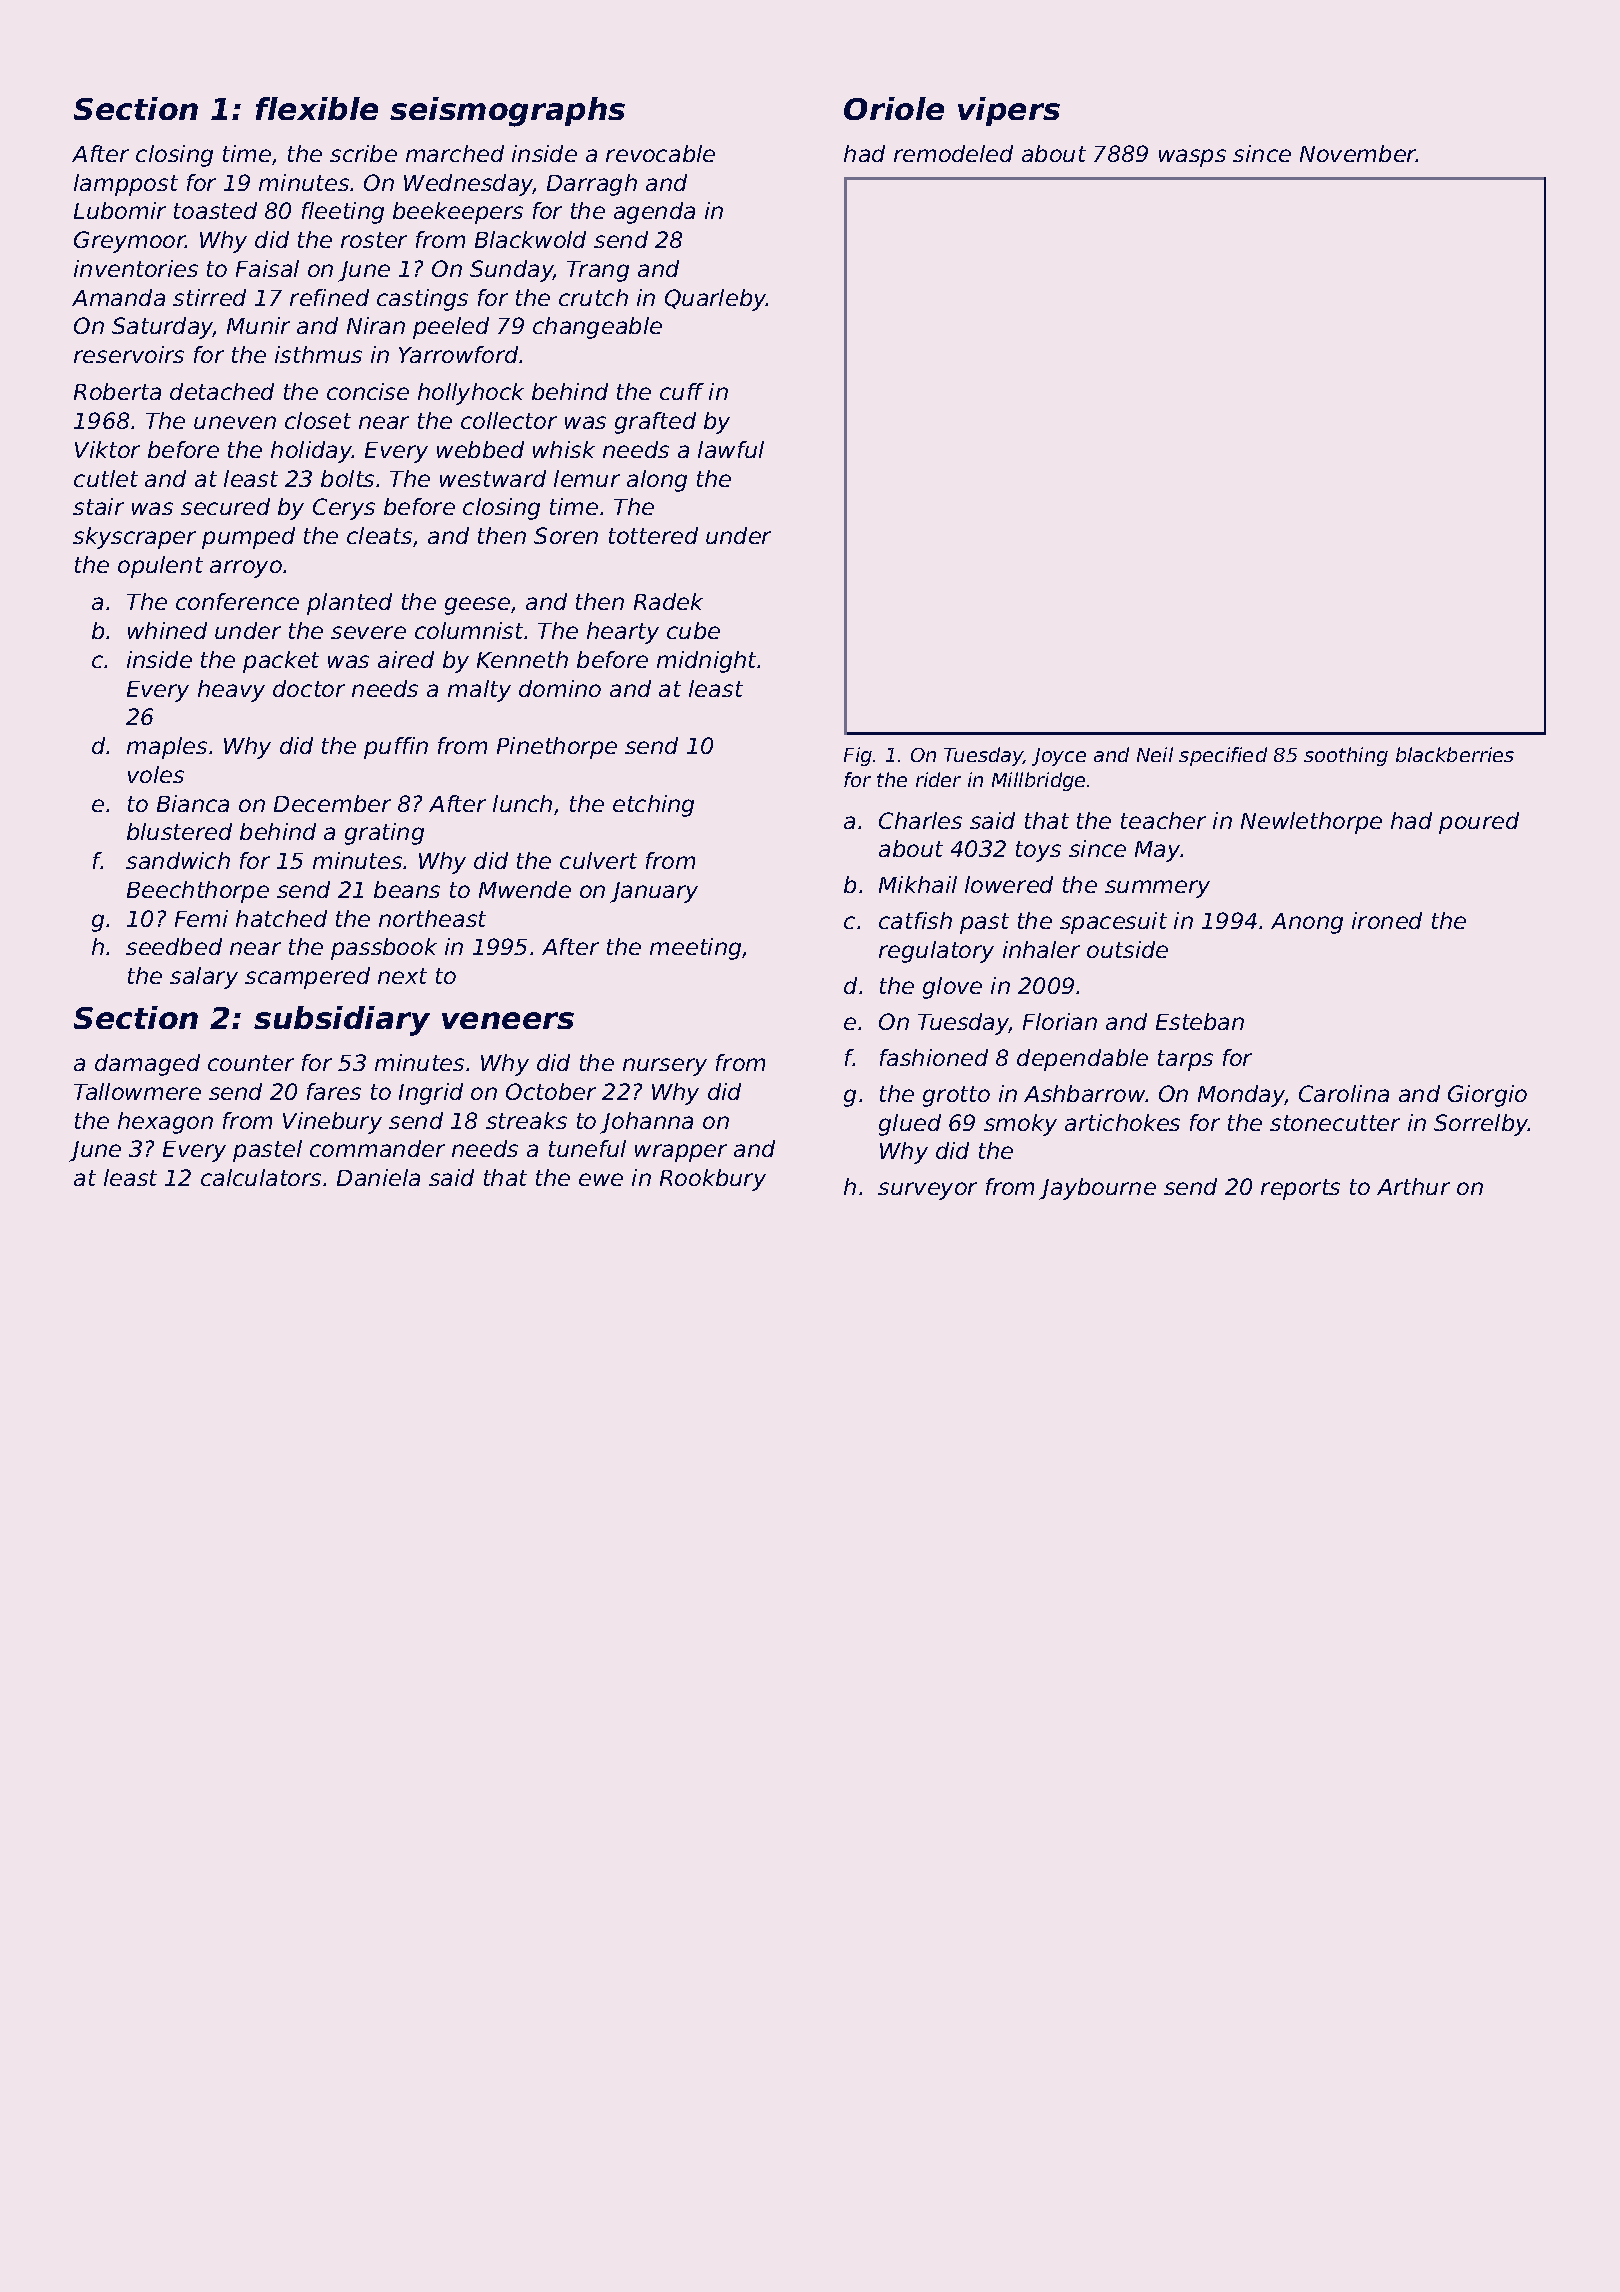 The height and width of the image is (2292, 1620). I want to click on damaged, so click(147, 1065).
